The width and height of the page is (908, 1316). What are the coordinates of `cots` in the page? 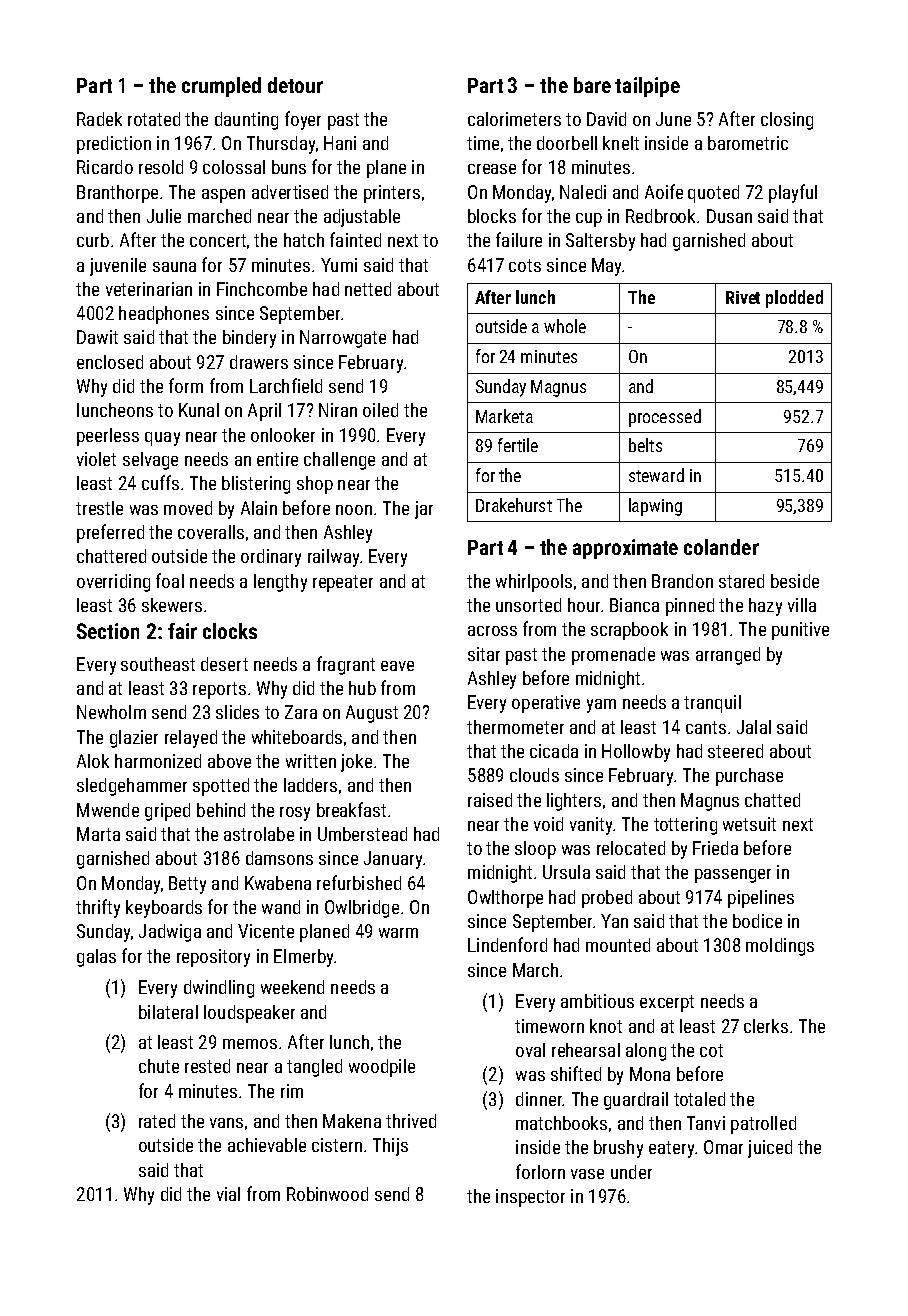 It's located at (525, 265).
